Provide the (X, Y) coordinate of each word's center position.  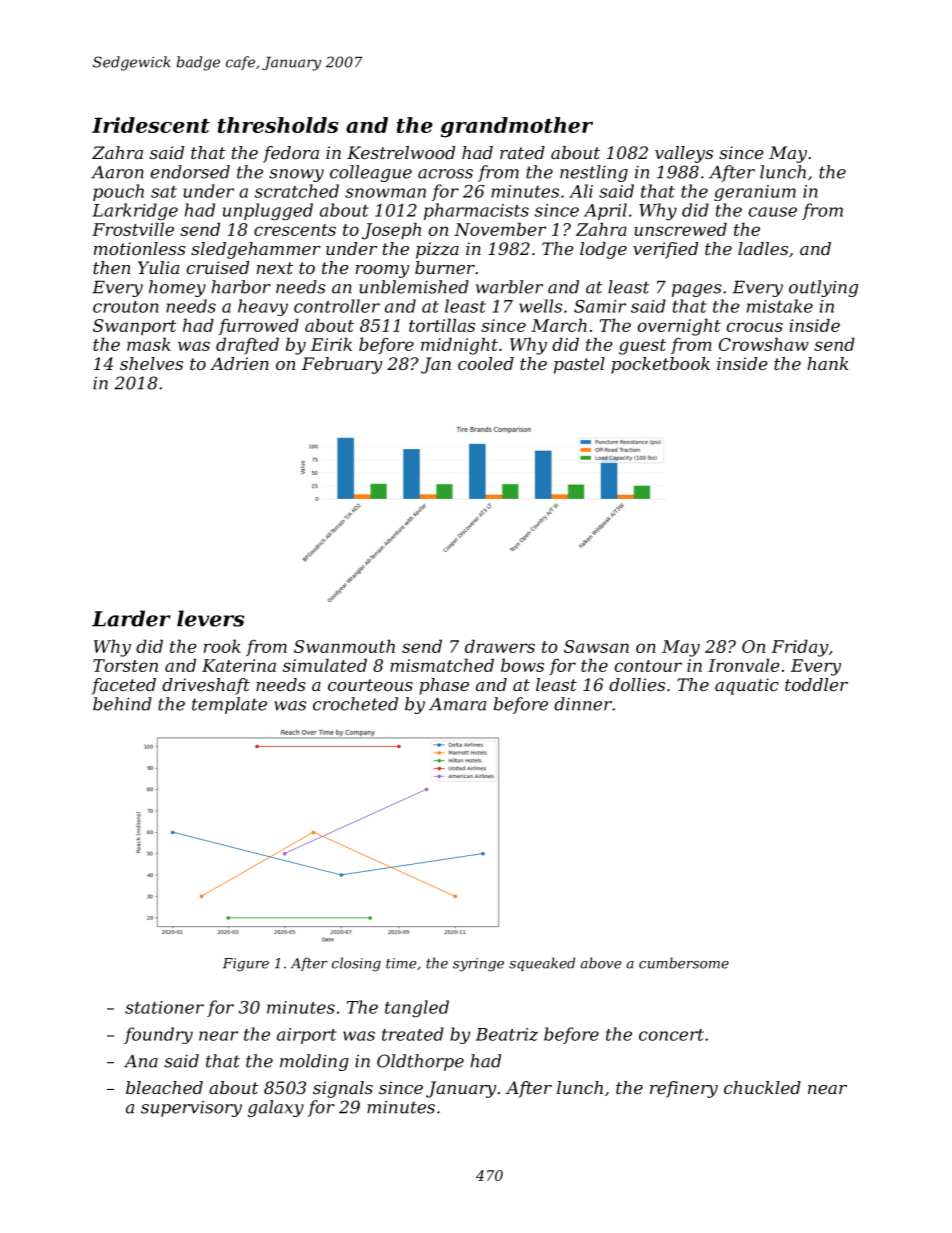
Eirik (331, 344)
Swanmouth (344, 646)
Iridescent (151, 125)
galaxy (276, 1108)
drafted (247, 345)
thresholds (278, 125)
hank (828, 363)
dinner (583, 704)
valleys (684, 154)
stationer (164, 1007)
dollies (637, 684)
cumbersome (684, 963)
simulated (325, 665)
